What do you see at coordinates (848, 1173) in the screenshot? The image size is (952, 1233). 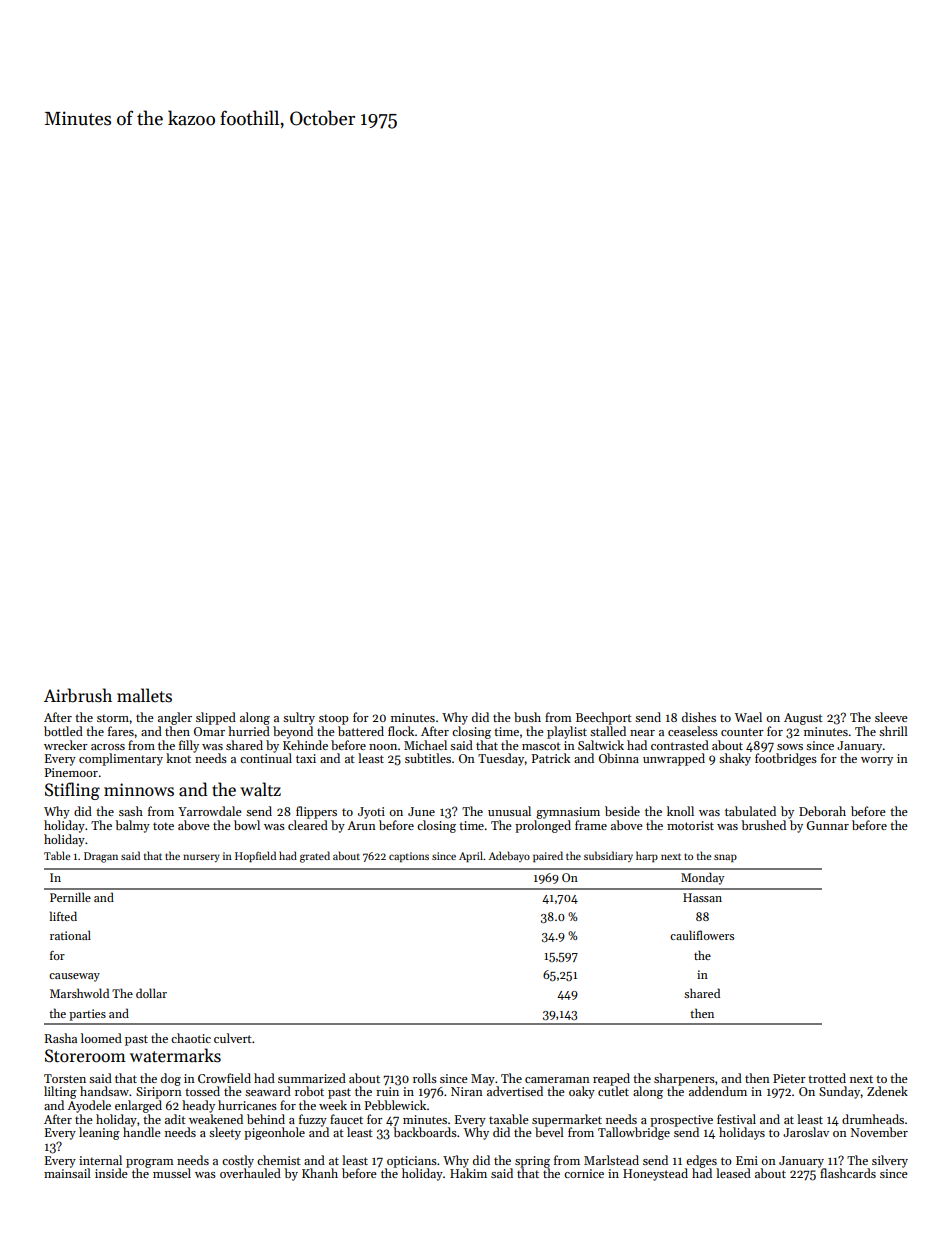 I see `flashcards` at bounding box center [848, 1173].
